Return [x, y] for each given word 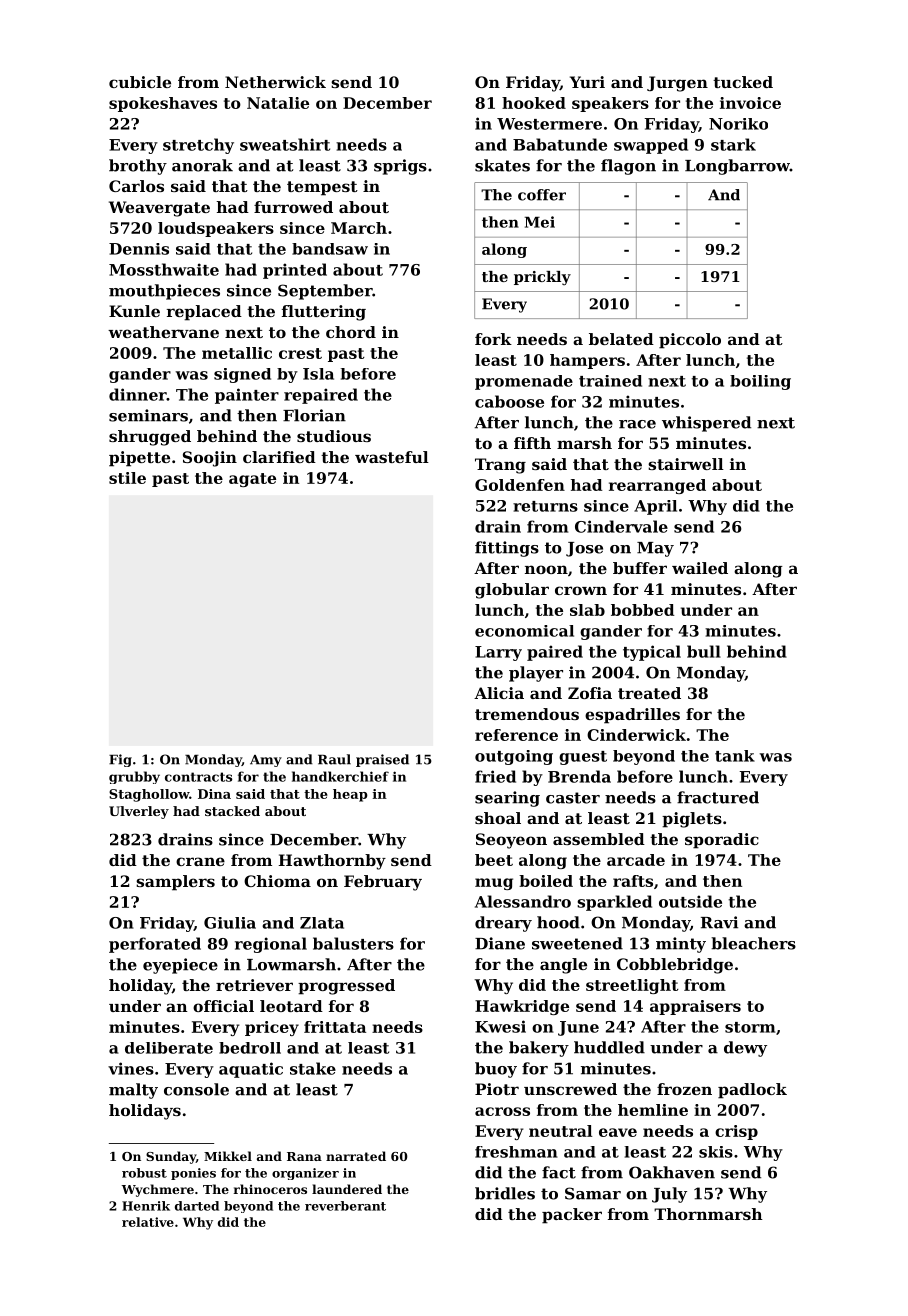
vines [131, 1068]
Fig [120, 760]
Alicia [499, 693]
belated [621, 339]
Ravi [719, 922]
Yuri [587, 82]
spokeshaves [163, 104]
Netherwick [275, 82]
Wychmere [157, 1190]
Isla [318, 374]
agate [252, 480]
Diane [500, 943]
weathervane [163, 332]
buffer [640, 568]
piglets [692, 820]
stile [127, 478]
